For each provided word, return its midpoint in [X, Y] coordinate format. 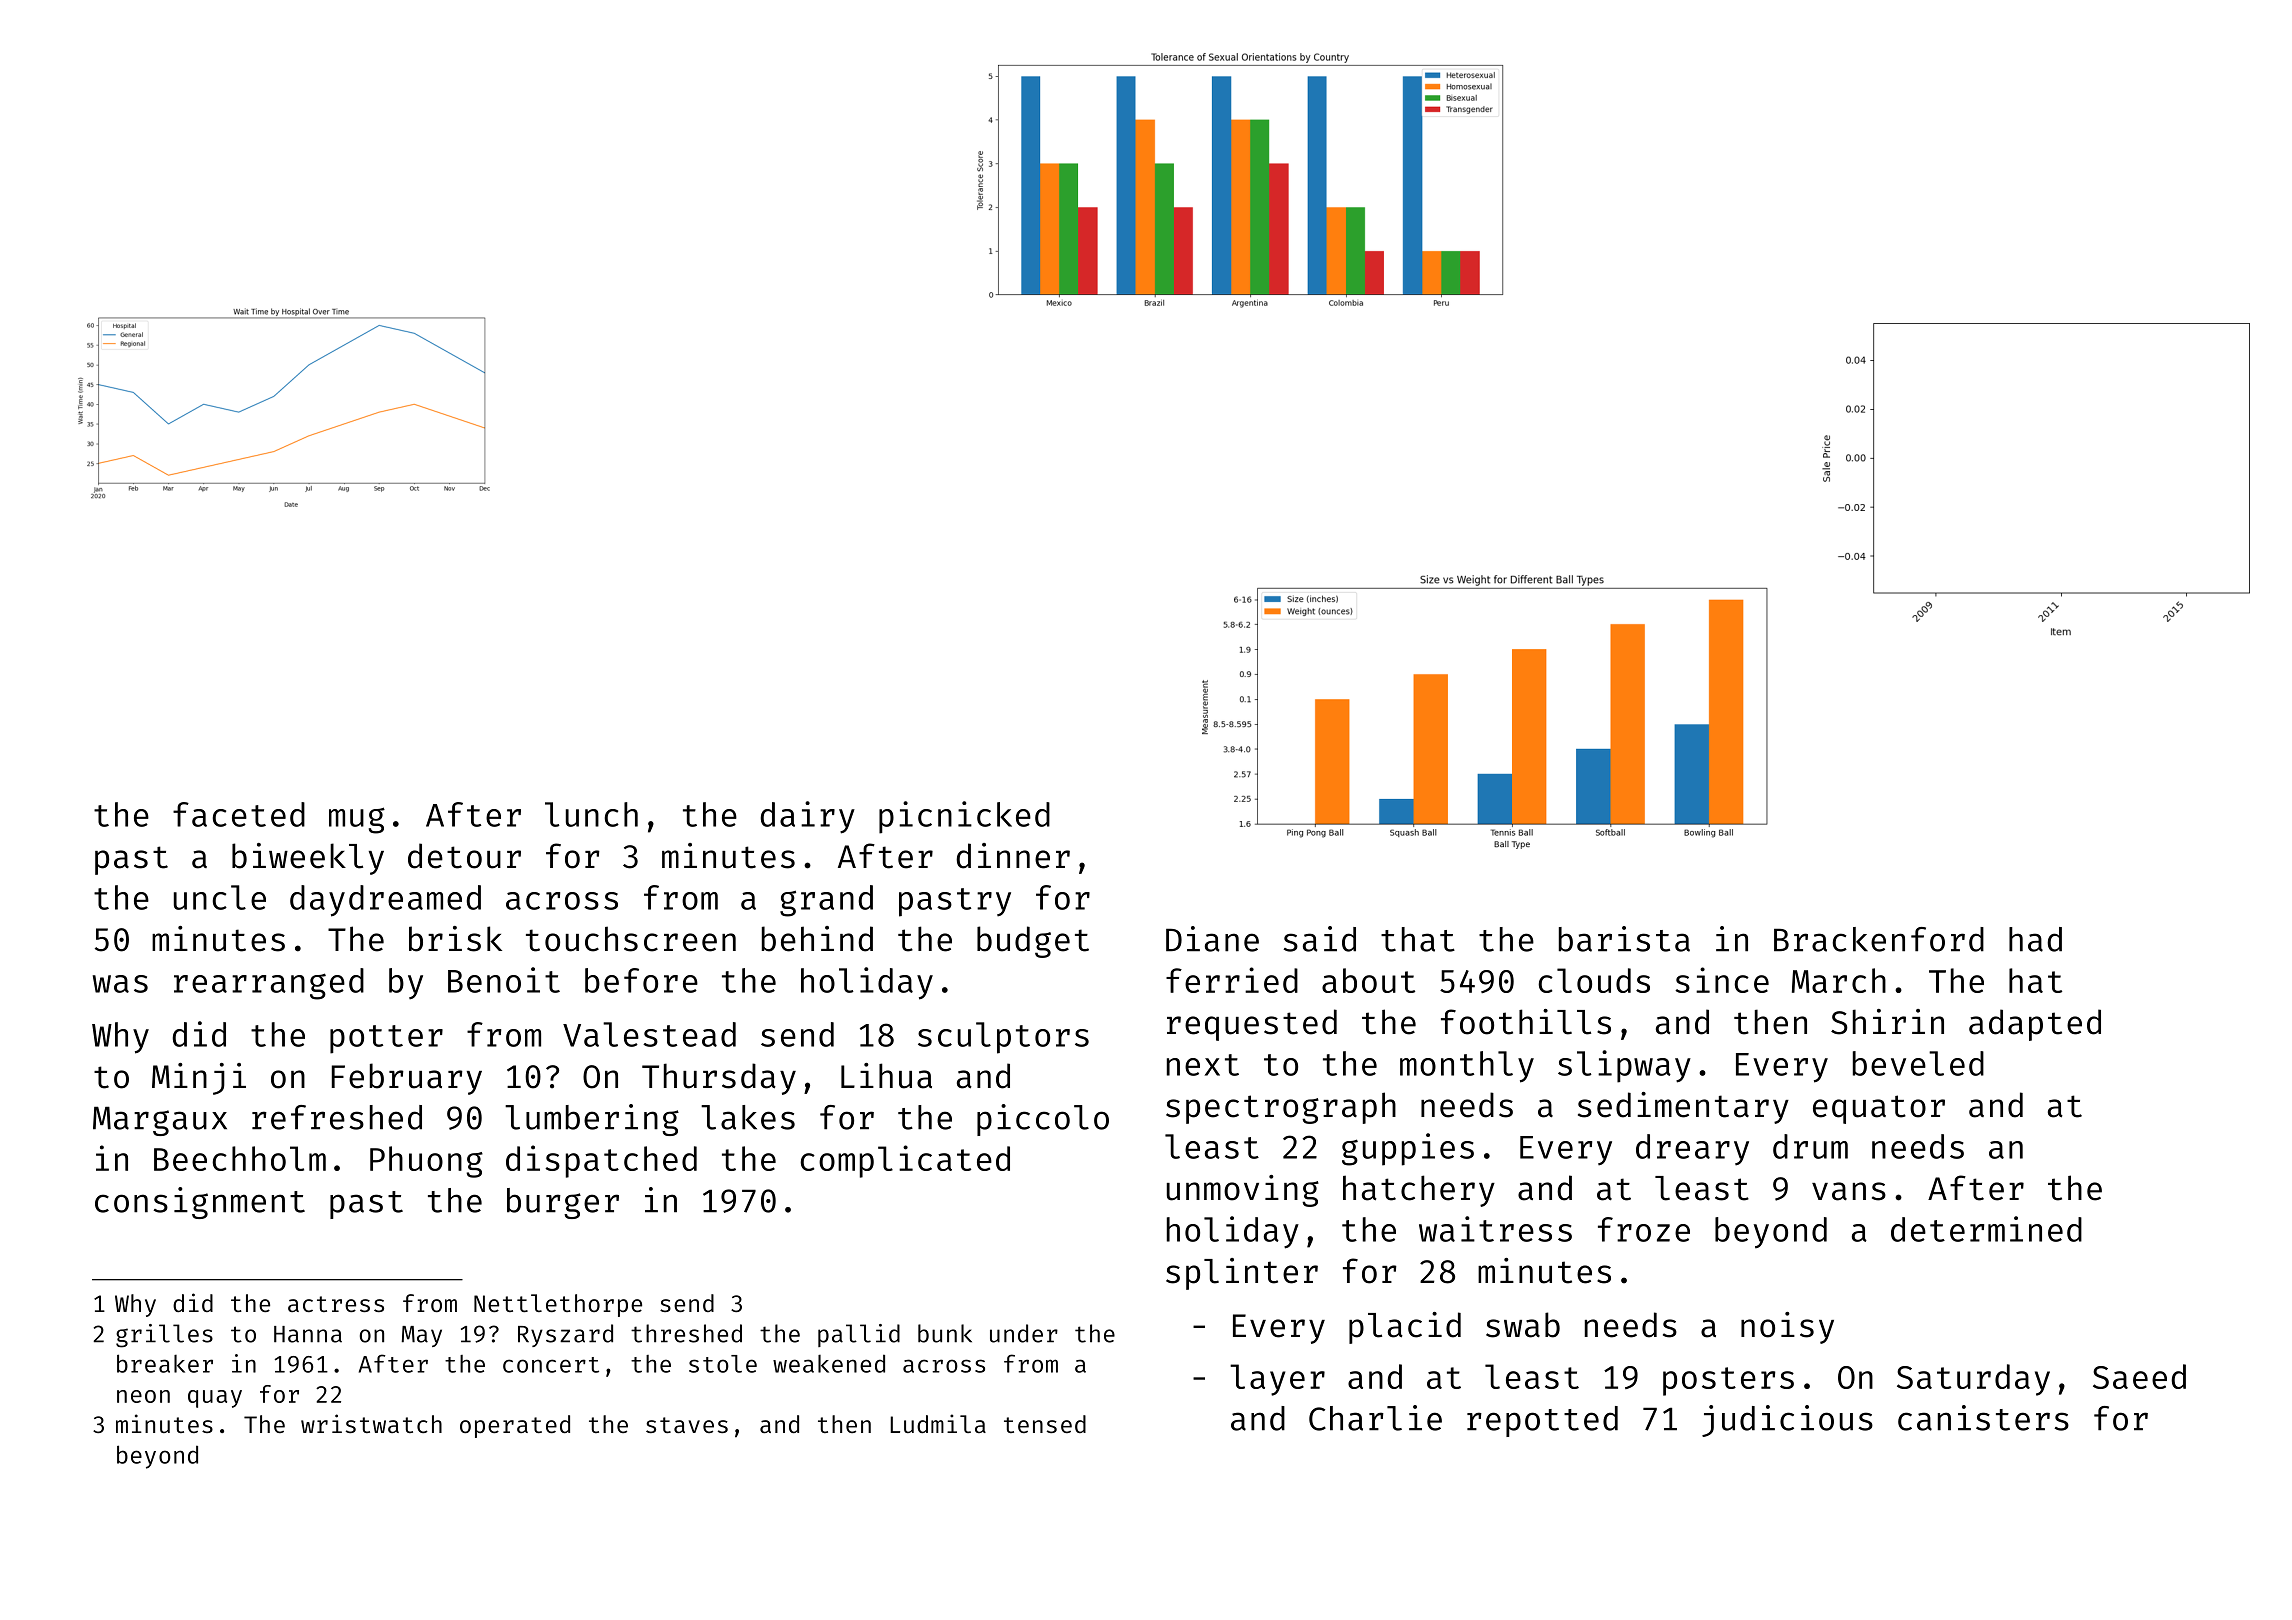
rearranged [269, 984]
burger [563, 1203]
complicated [905, 1161]
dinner [1013, 856]
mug [357, 820]
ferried [1232, 980]
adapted [2035, 1025]
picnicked [964, 817]
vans [1849, 1191]
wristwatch [371, 1423]
